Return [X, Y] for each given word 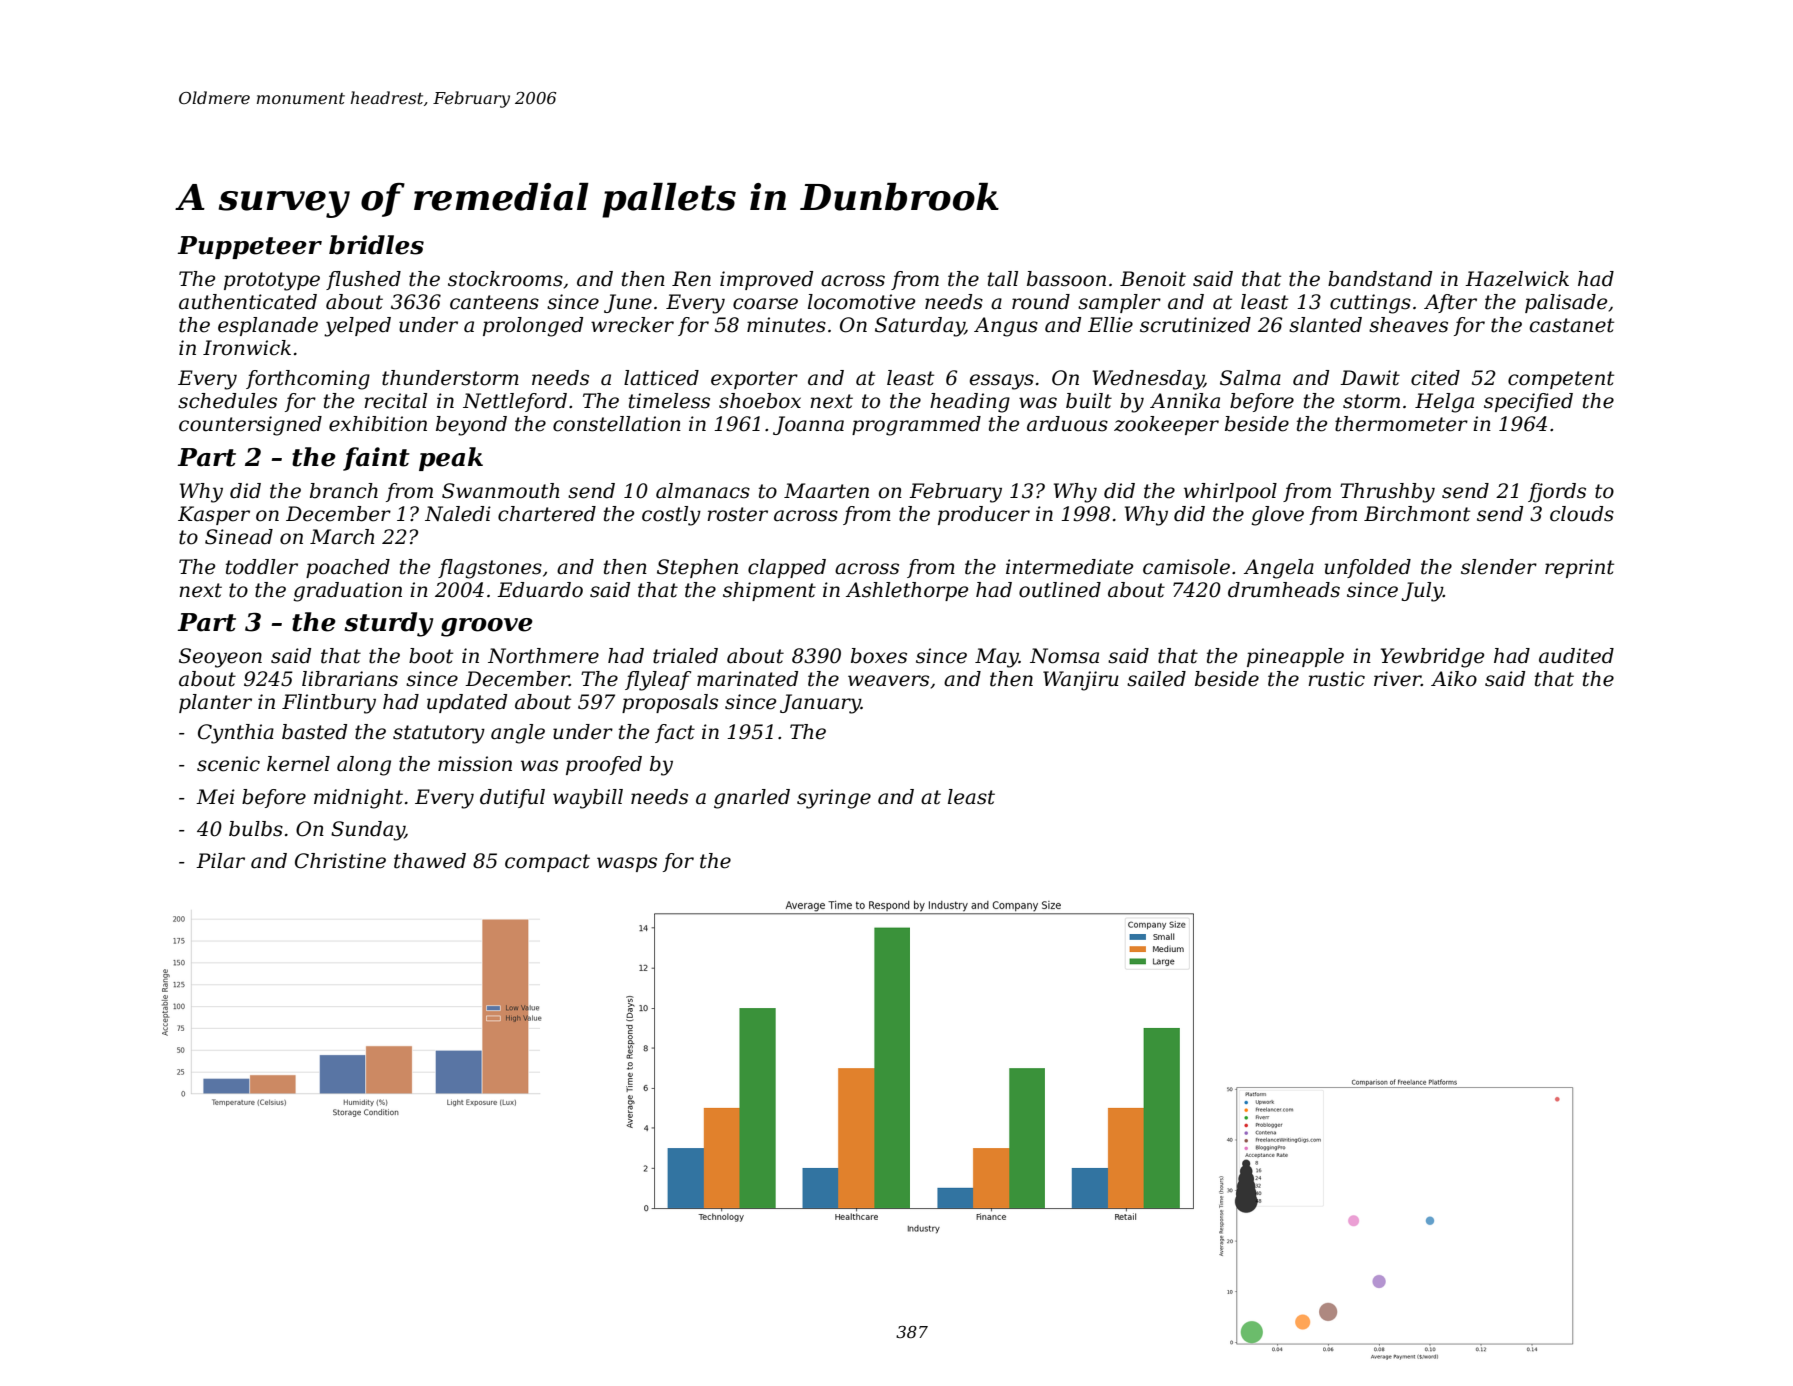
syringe [834, 799]
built [1089, 401]
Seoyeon [220, 658]
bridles [376, 245]
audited [1576, 656]
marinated [747, 679]
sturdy [389, 624]
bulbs [256, 829]
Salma [1250, 378]
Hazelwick [1517, 279]
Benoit [1153, 279]
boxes [879, 656]
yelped [357, 327]
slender [1499, 567]
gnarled [752, 799]
